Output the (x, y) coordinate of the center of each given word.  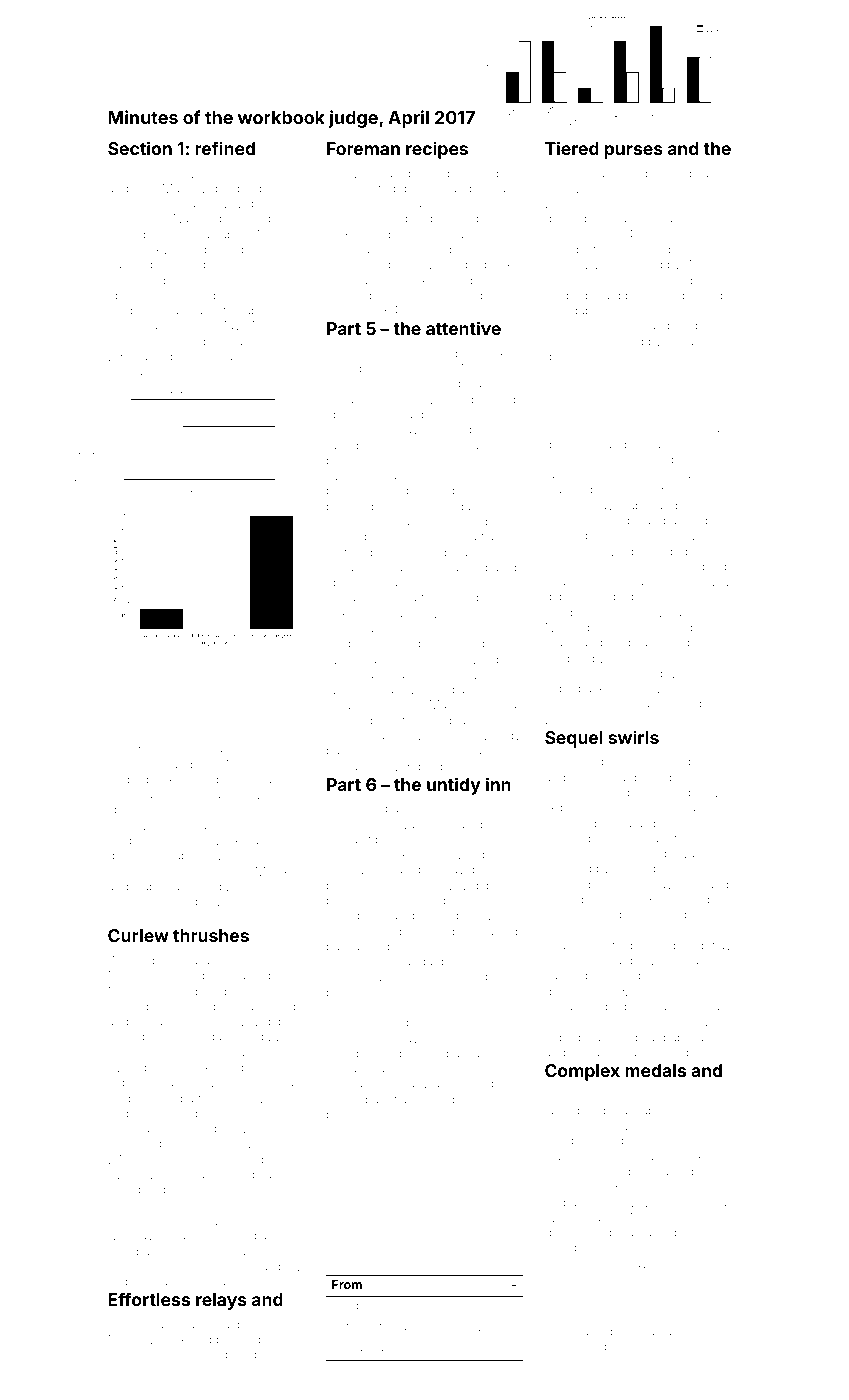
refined (225, 148)
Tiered (572, 148)
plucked (238, 1340)
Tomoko (709, 1247)
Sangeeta (419, 1328)
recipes (437, 150)
